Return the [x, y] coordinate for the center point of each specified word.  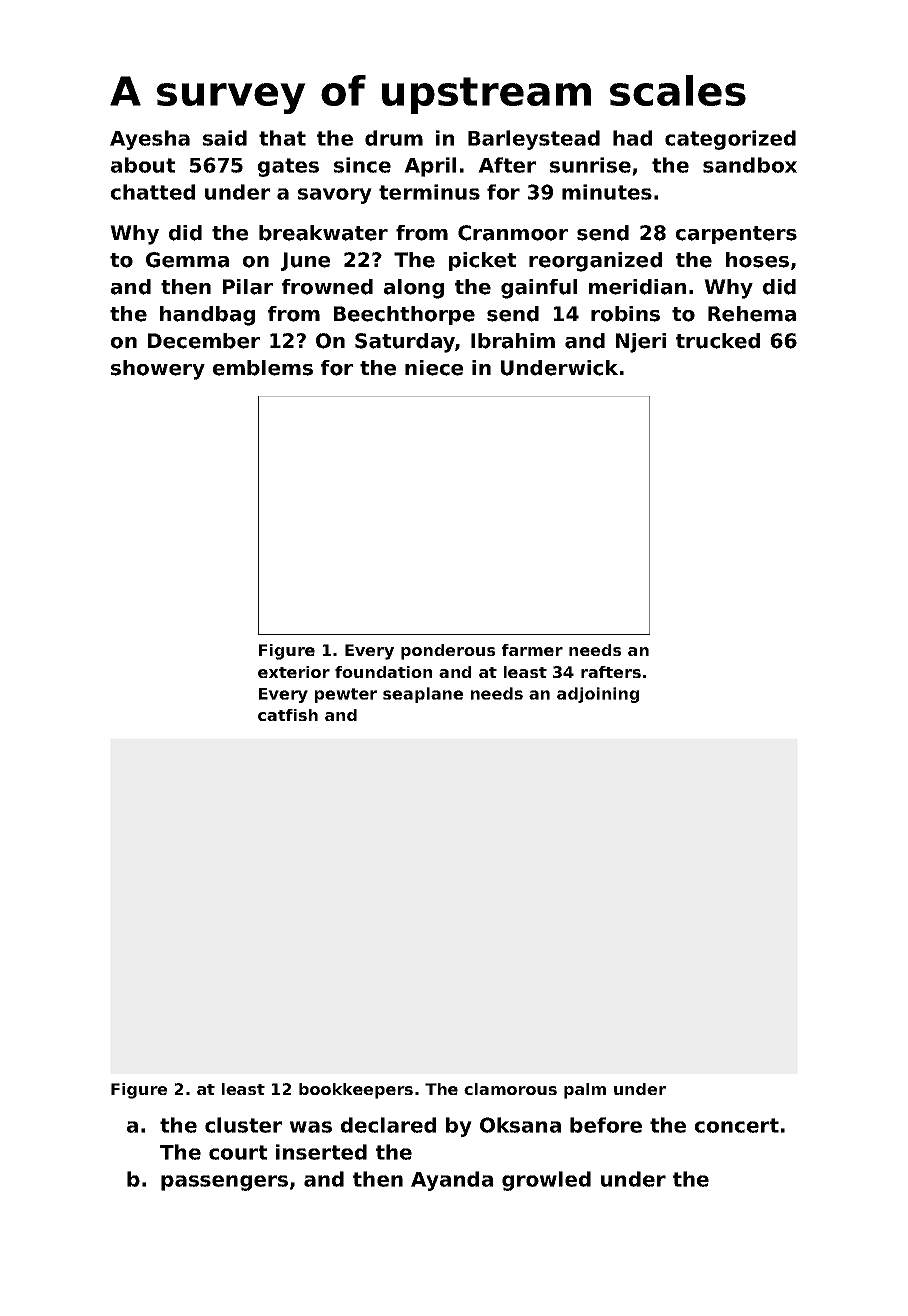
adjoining [598, 695]
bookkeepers [356, 1091]
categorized [730, 140]
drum [394, 138]
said [225, 138]
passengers [224, 1183]
